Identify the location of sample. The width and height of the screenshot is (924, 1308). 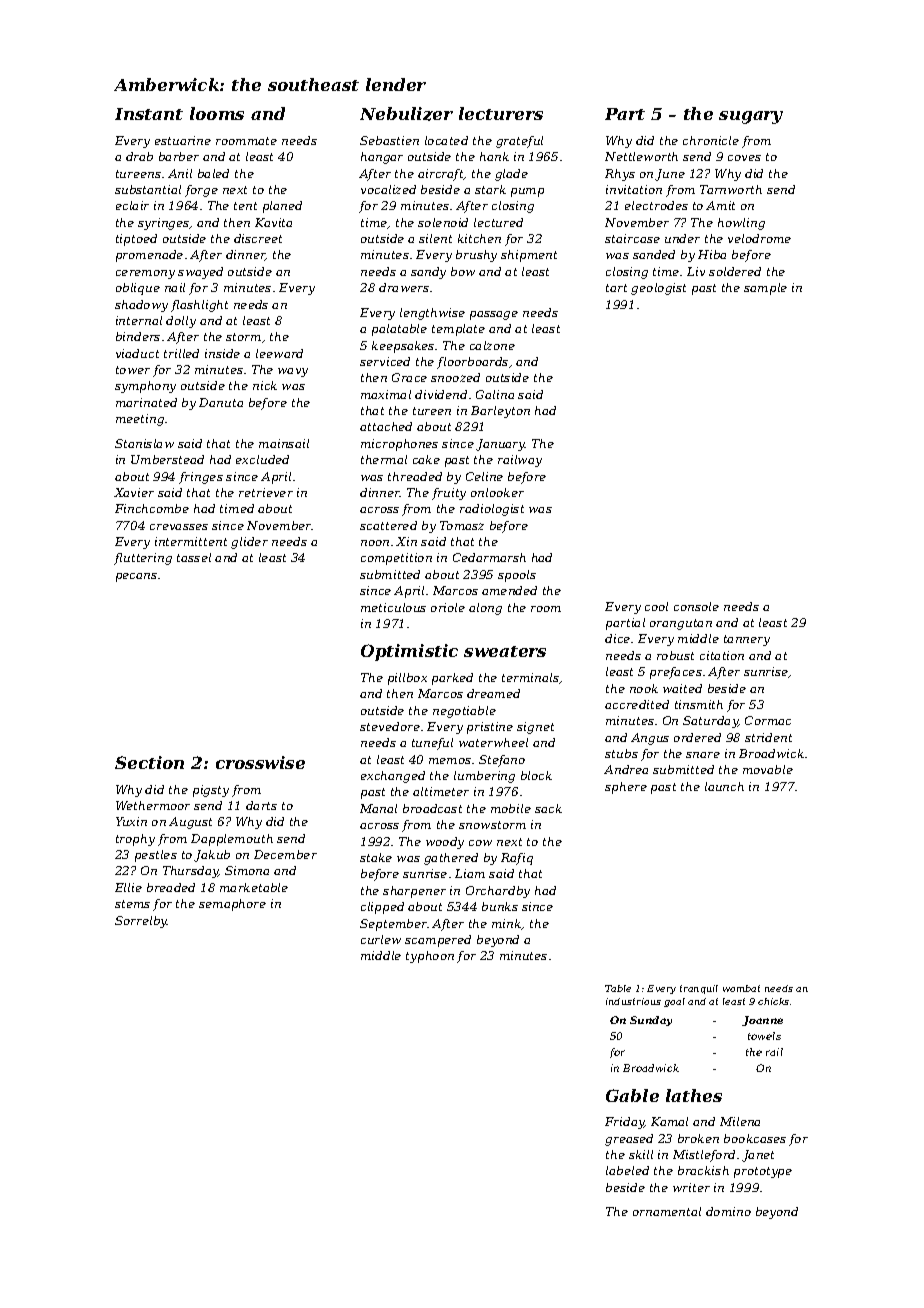
(765, 289).
